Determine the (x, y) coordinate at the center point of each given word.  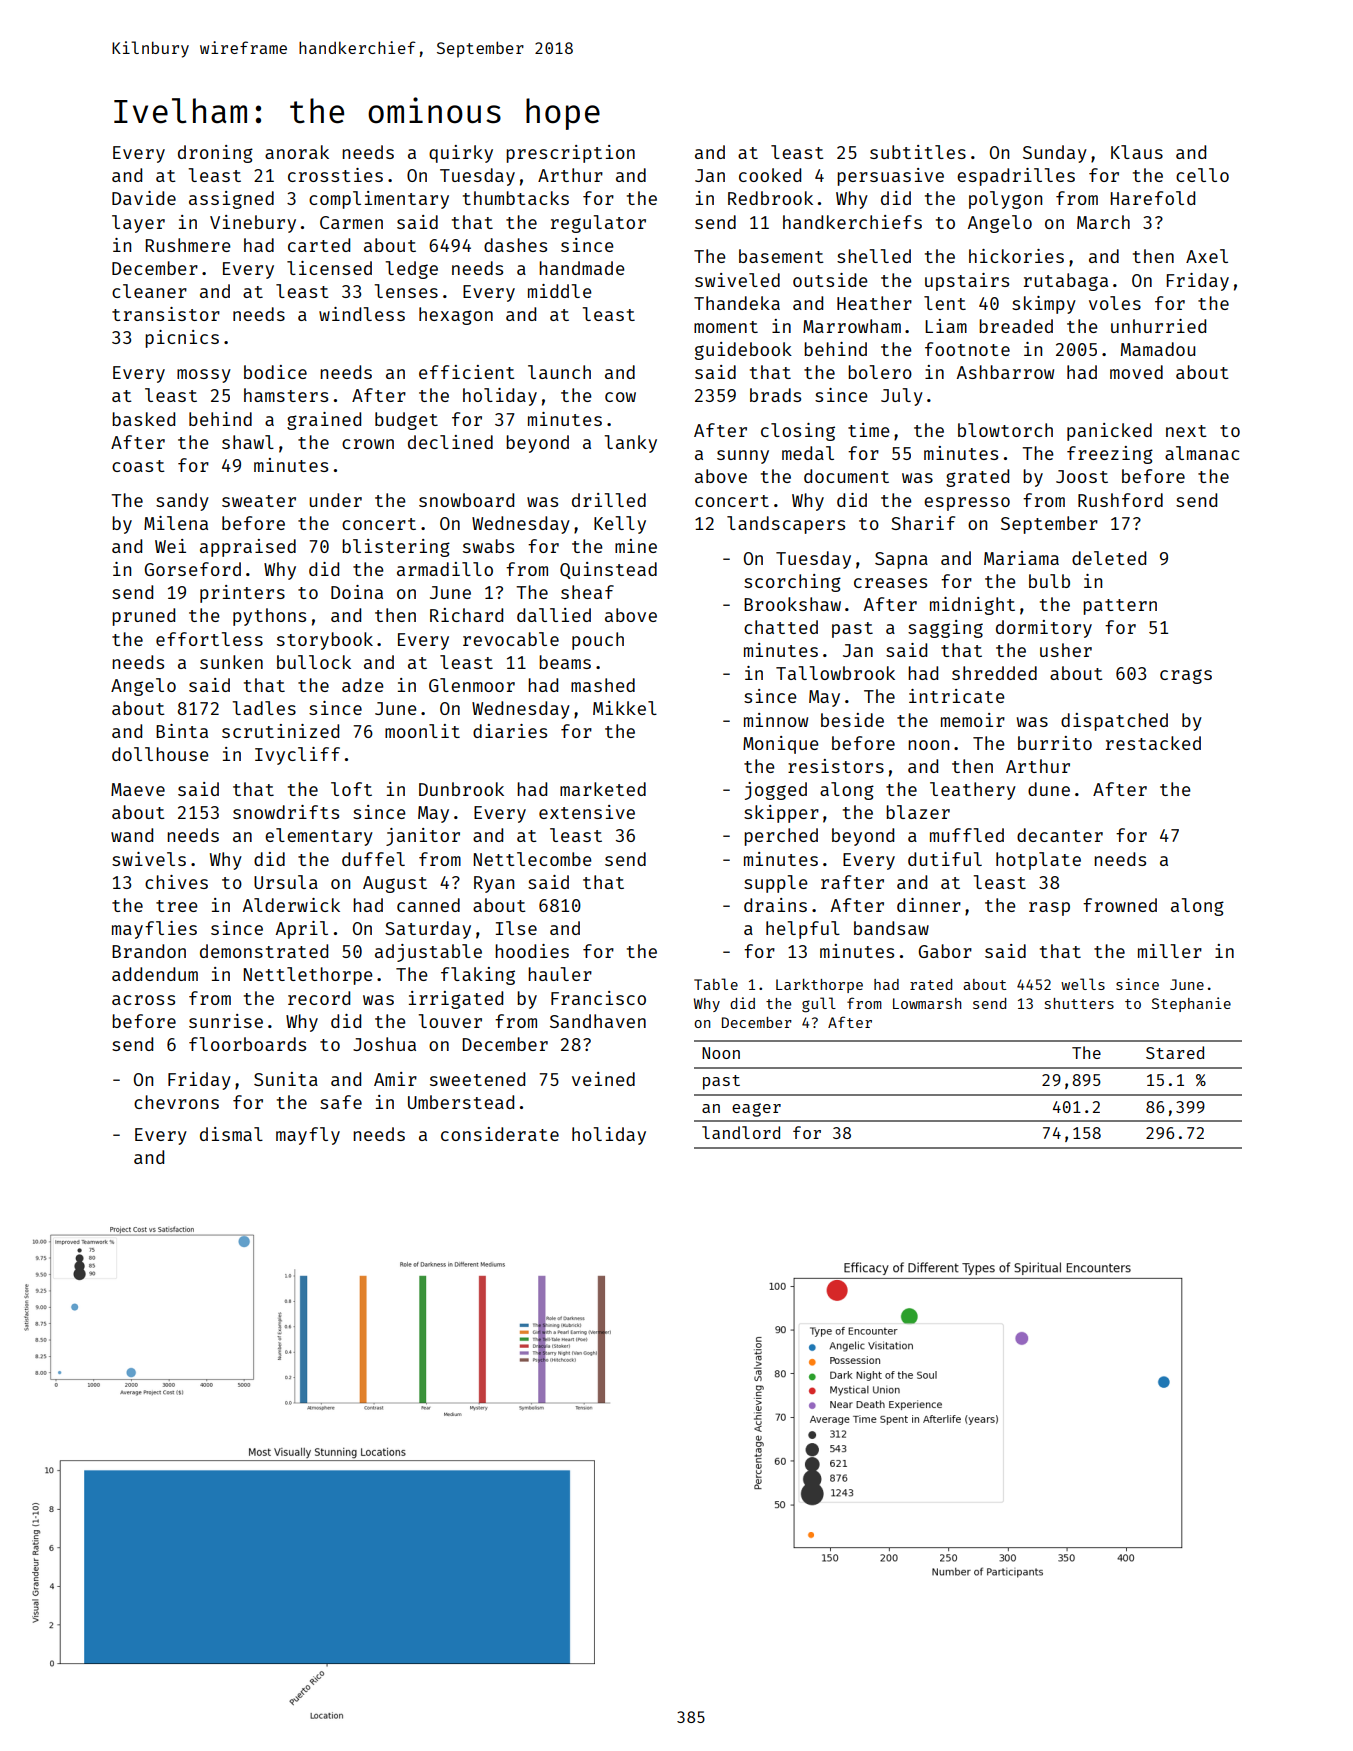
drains (775, 905)
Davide (144, 198)
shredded (994, 673)
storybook (325, 641)
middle (560, 291)
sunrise (226, 1021)
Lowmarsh (927, 1003)
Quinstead (608, 570)
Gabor (945, 951)
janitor (423, 837)
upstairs (967, 282)
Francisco (598, 998)
